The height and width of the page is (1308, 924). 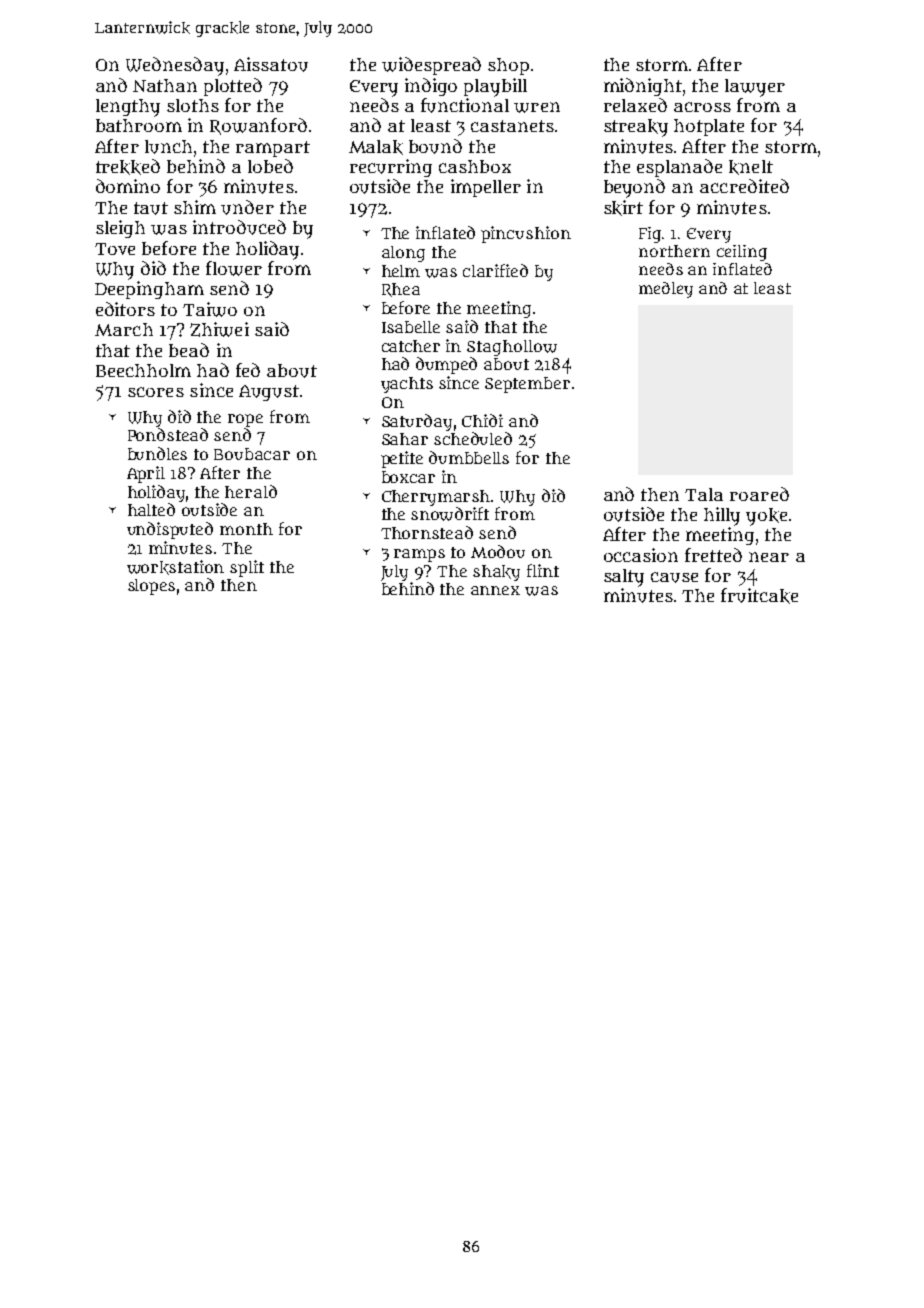 I want to click on lunch, so click(x=168, y=147).
